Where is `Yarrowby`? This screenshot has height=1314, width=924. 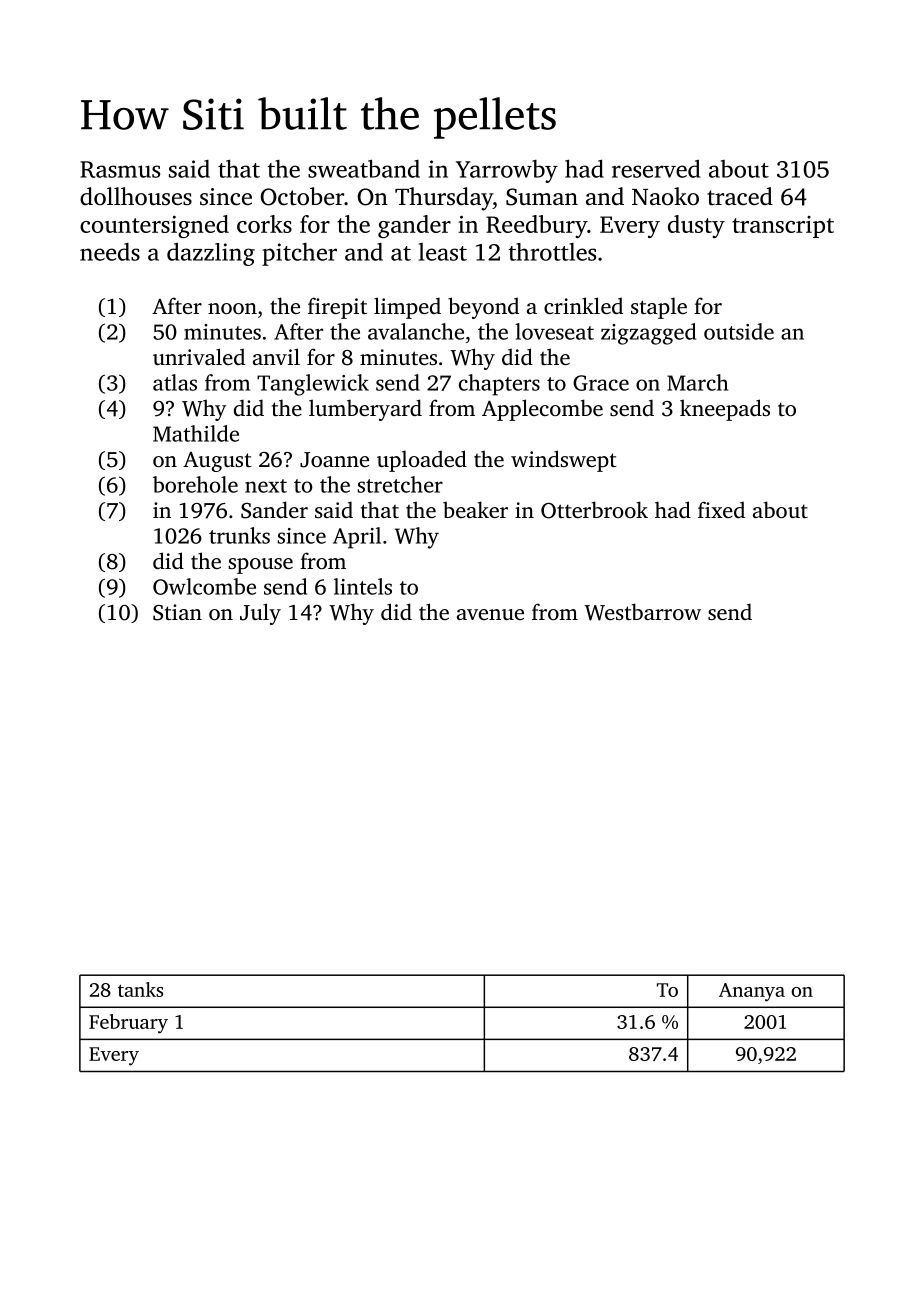 Yarrowby is located at coordinates (507, 171).
